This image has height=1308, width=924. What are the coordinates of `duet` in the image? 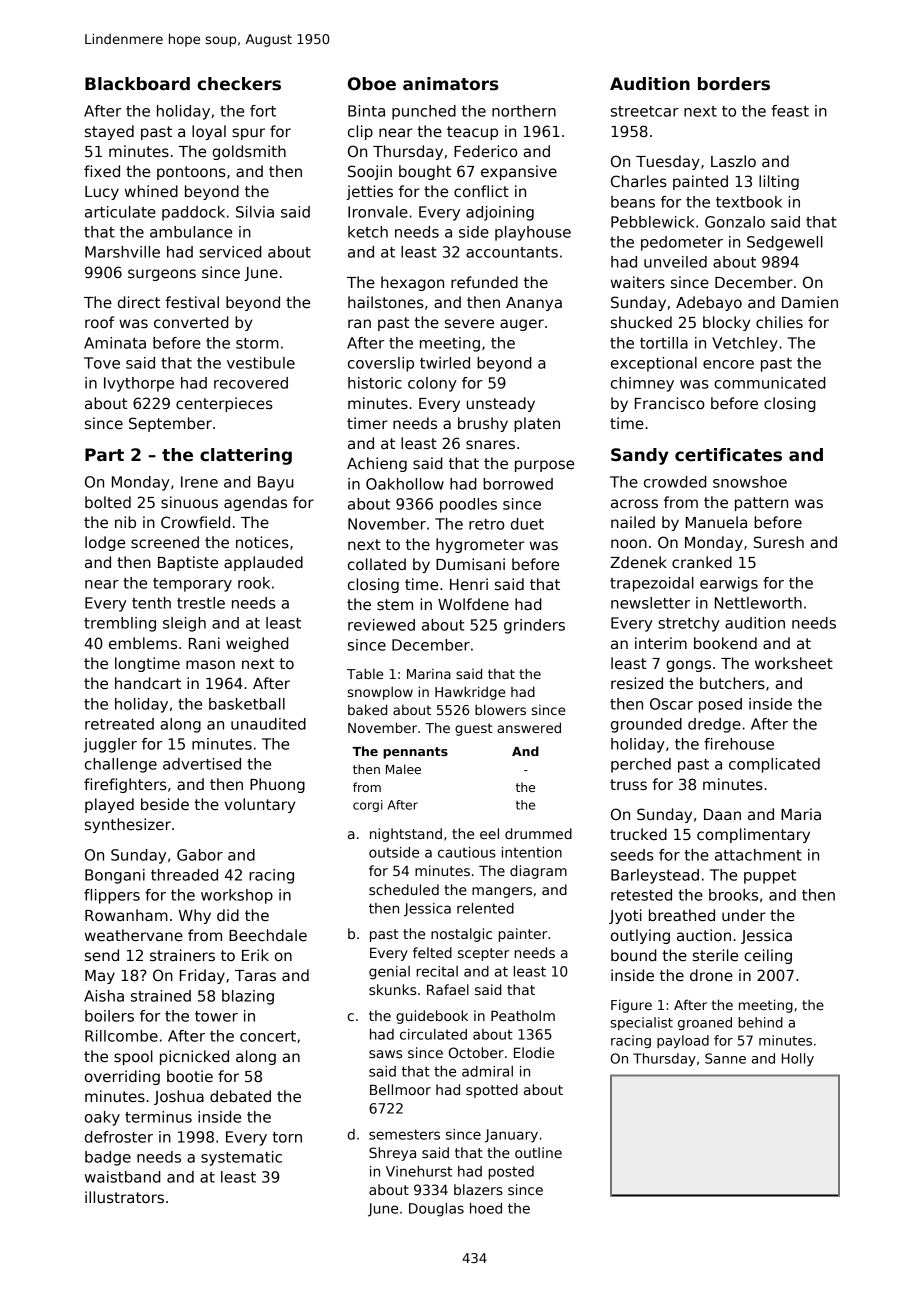 It's located at (527, 524).
